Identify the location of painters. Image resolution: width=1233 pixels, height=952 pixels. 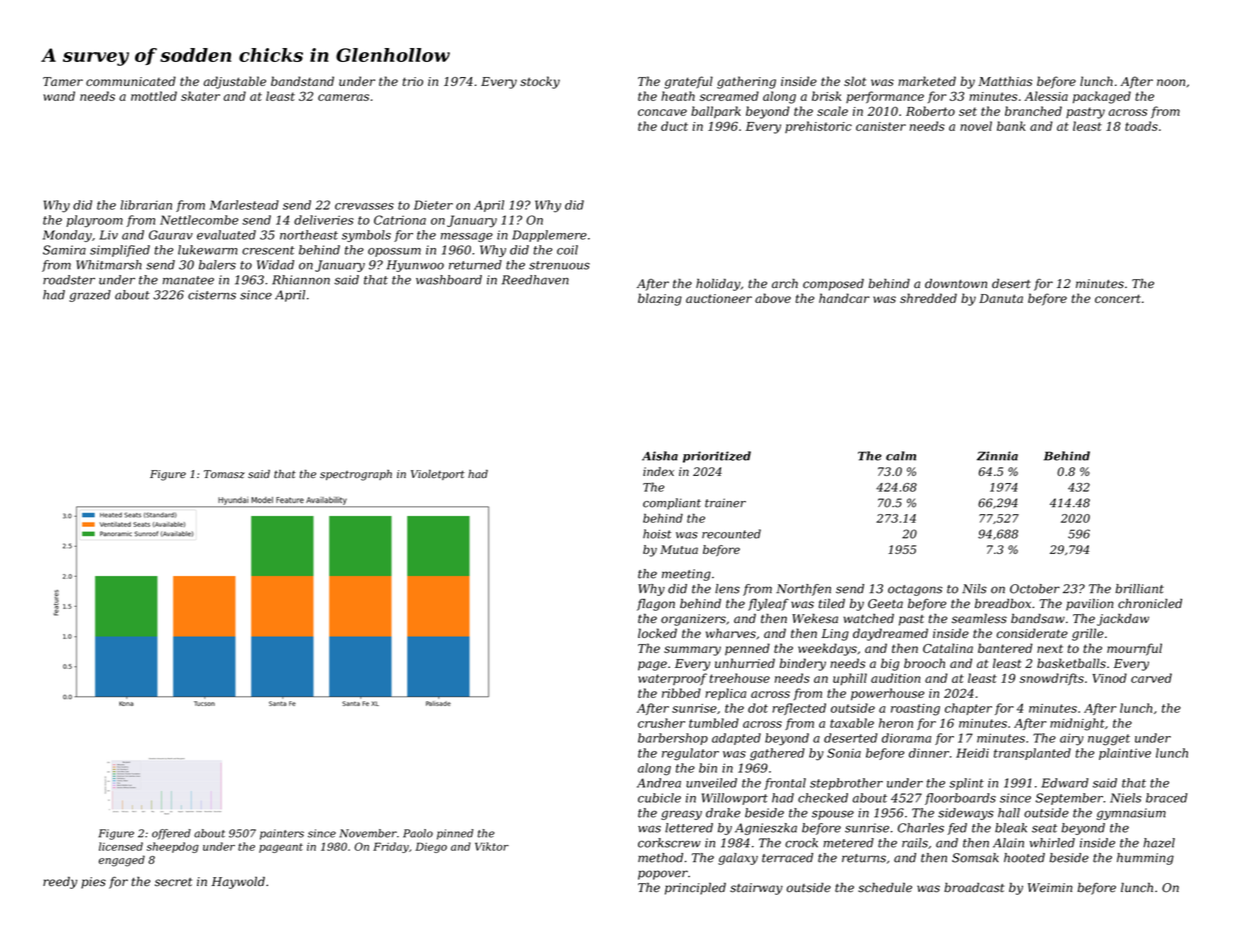
(282, 834).
